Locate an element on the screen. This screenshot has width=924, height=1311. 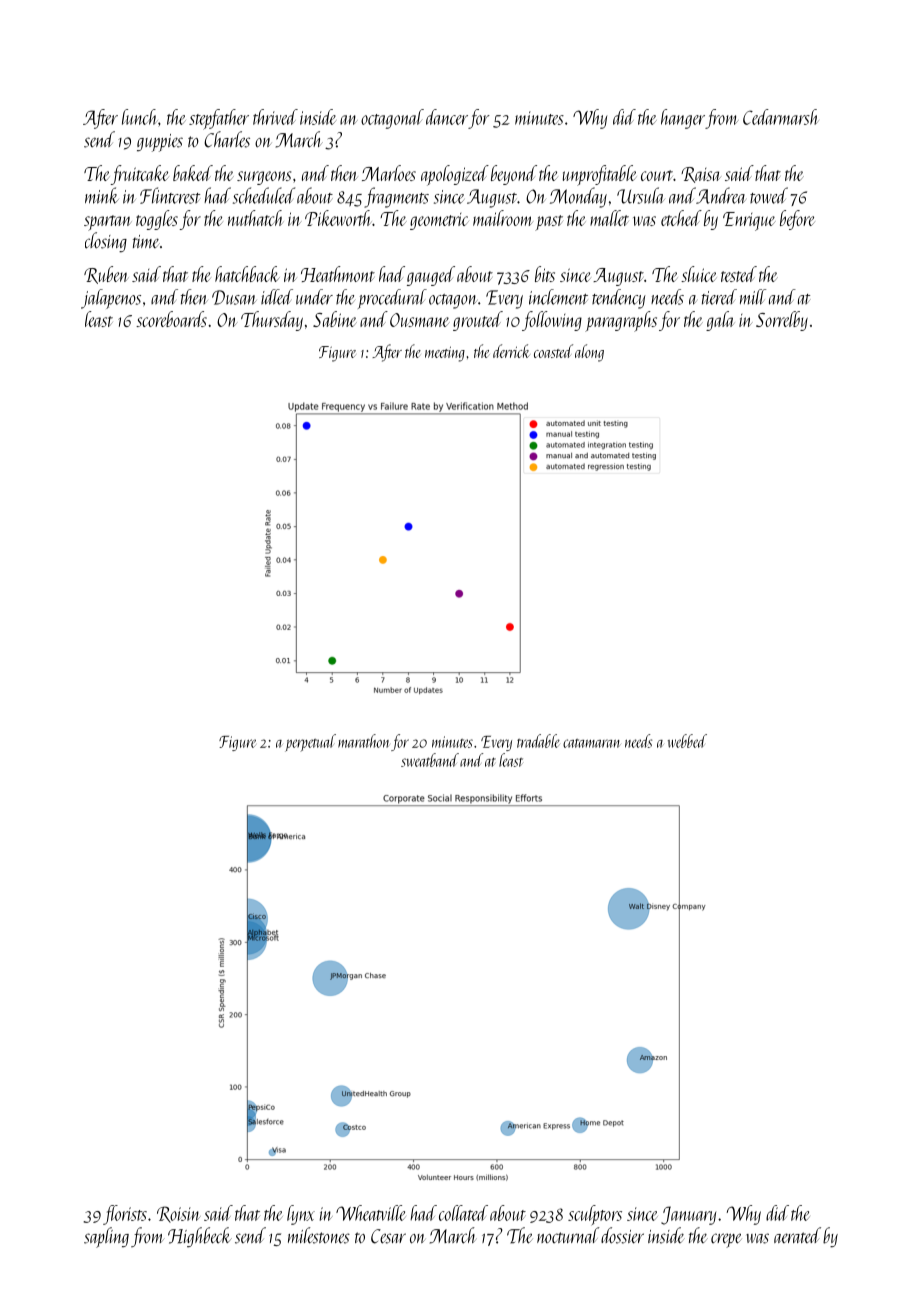
sweatband is located at coordinates (430, 760).
